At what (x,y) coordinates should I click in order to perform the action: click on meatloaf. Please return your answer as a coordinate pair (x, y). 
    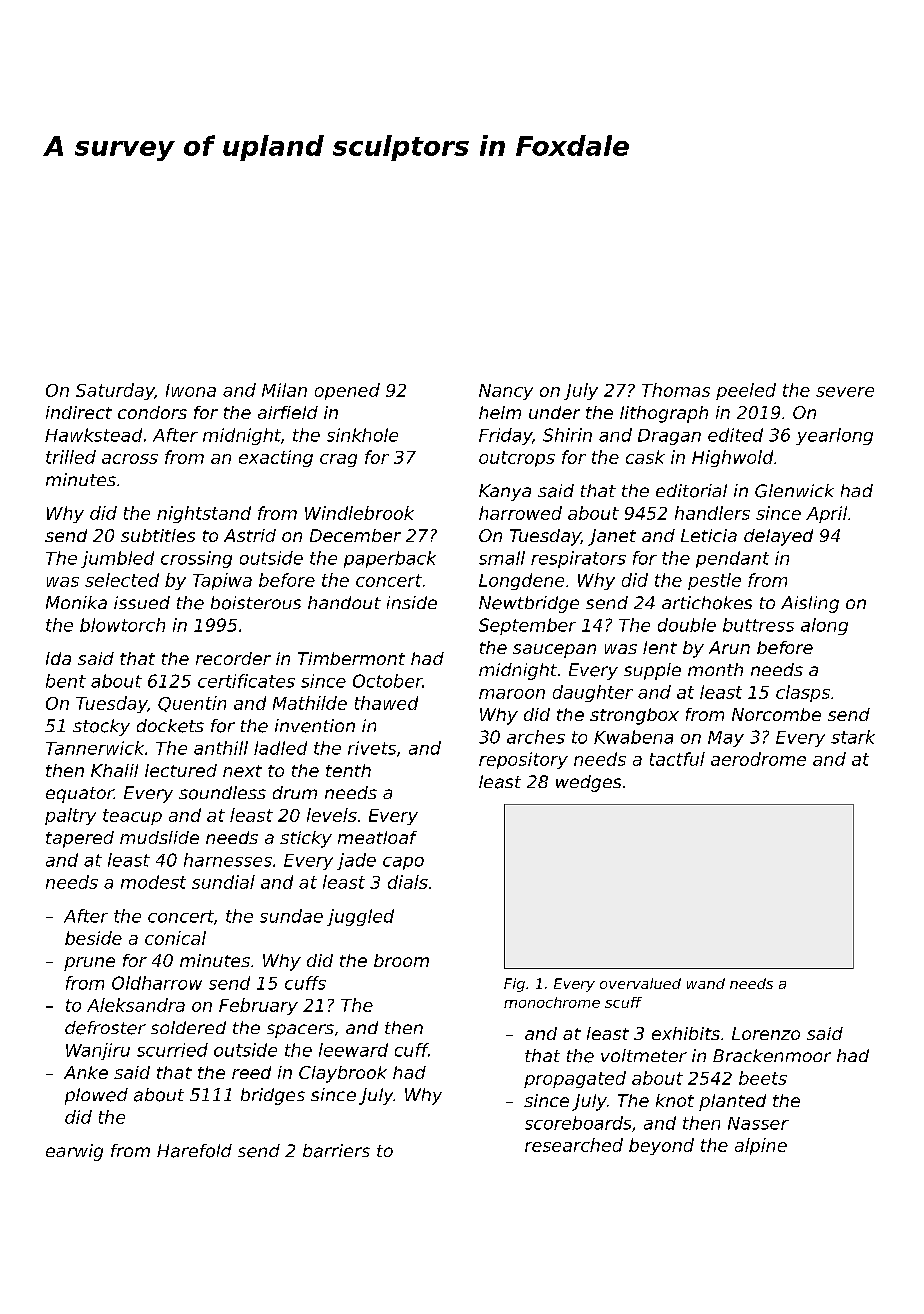
    Looking at the image, I should click on (377, 837).
